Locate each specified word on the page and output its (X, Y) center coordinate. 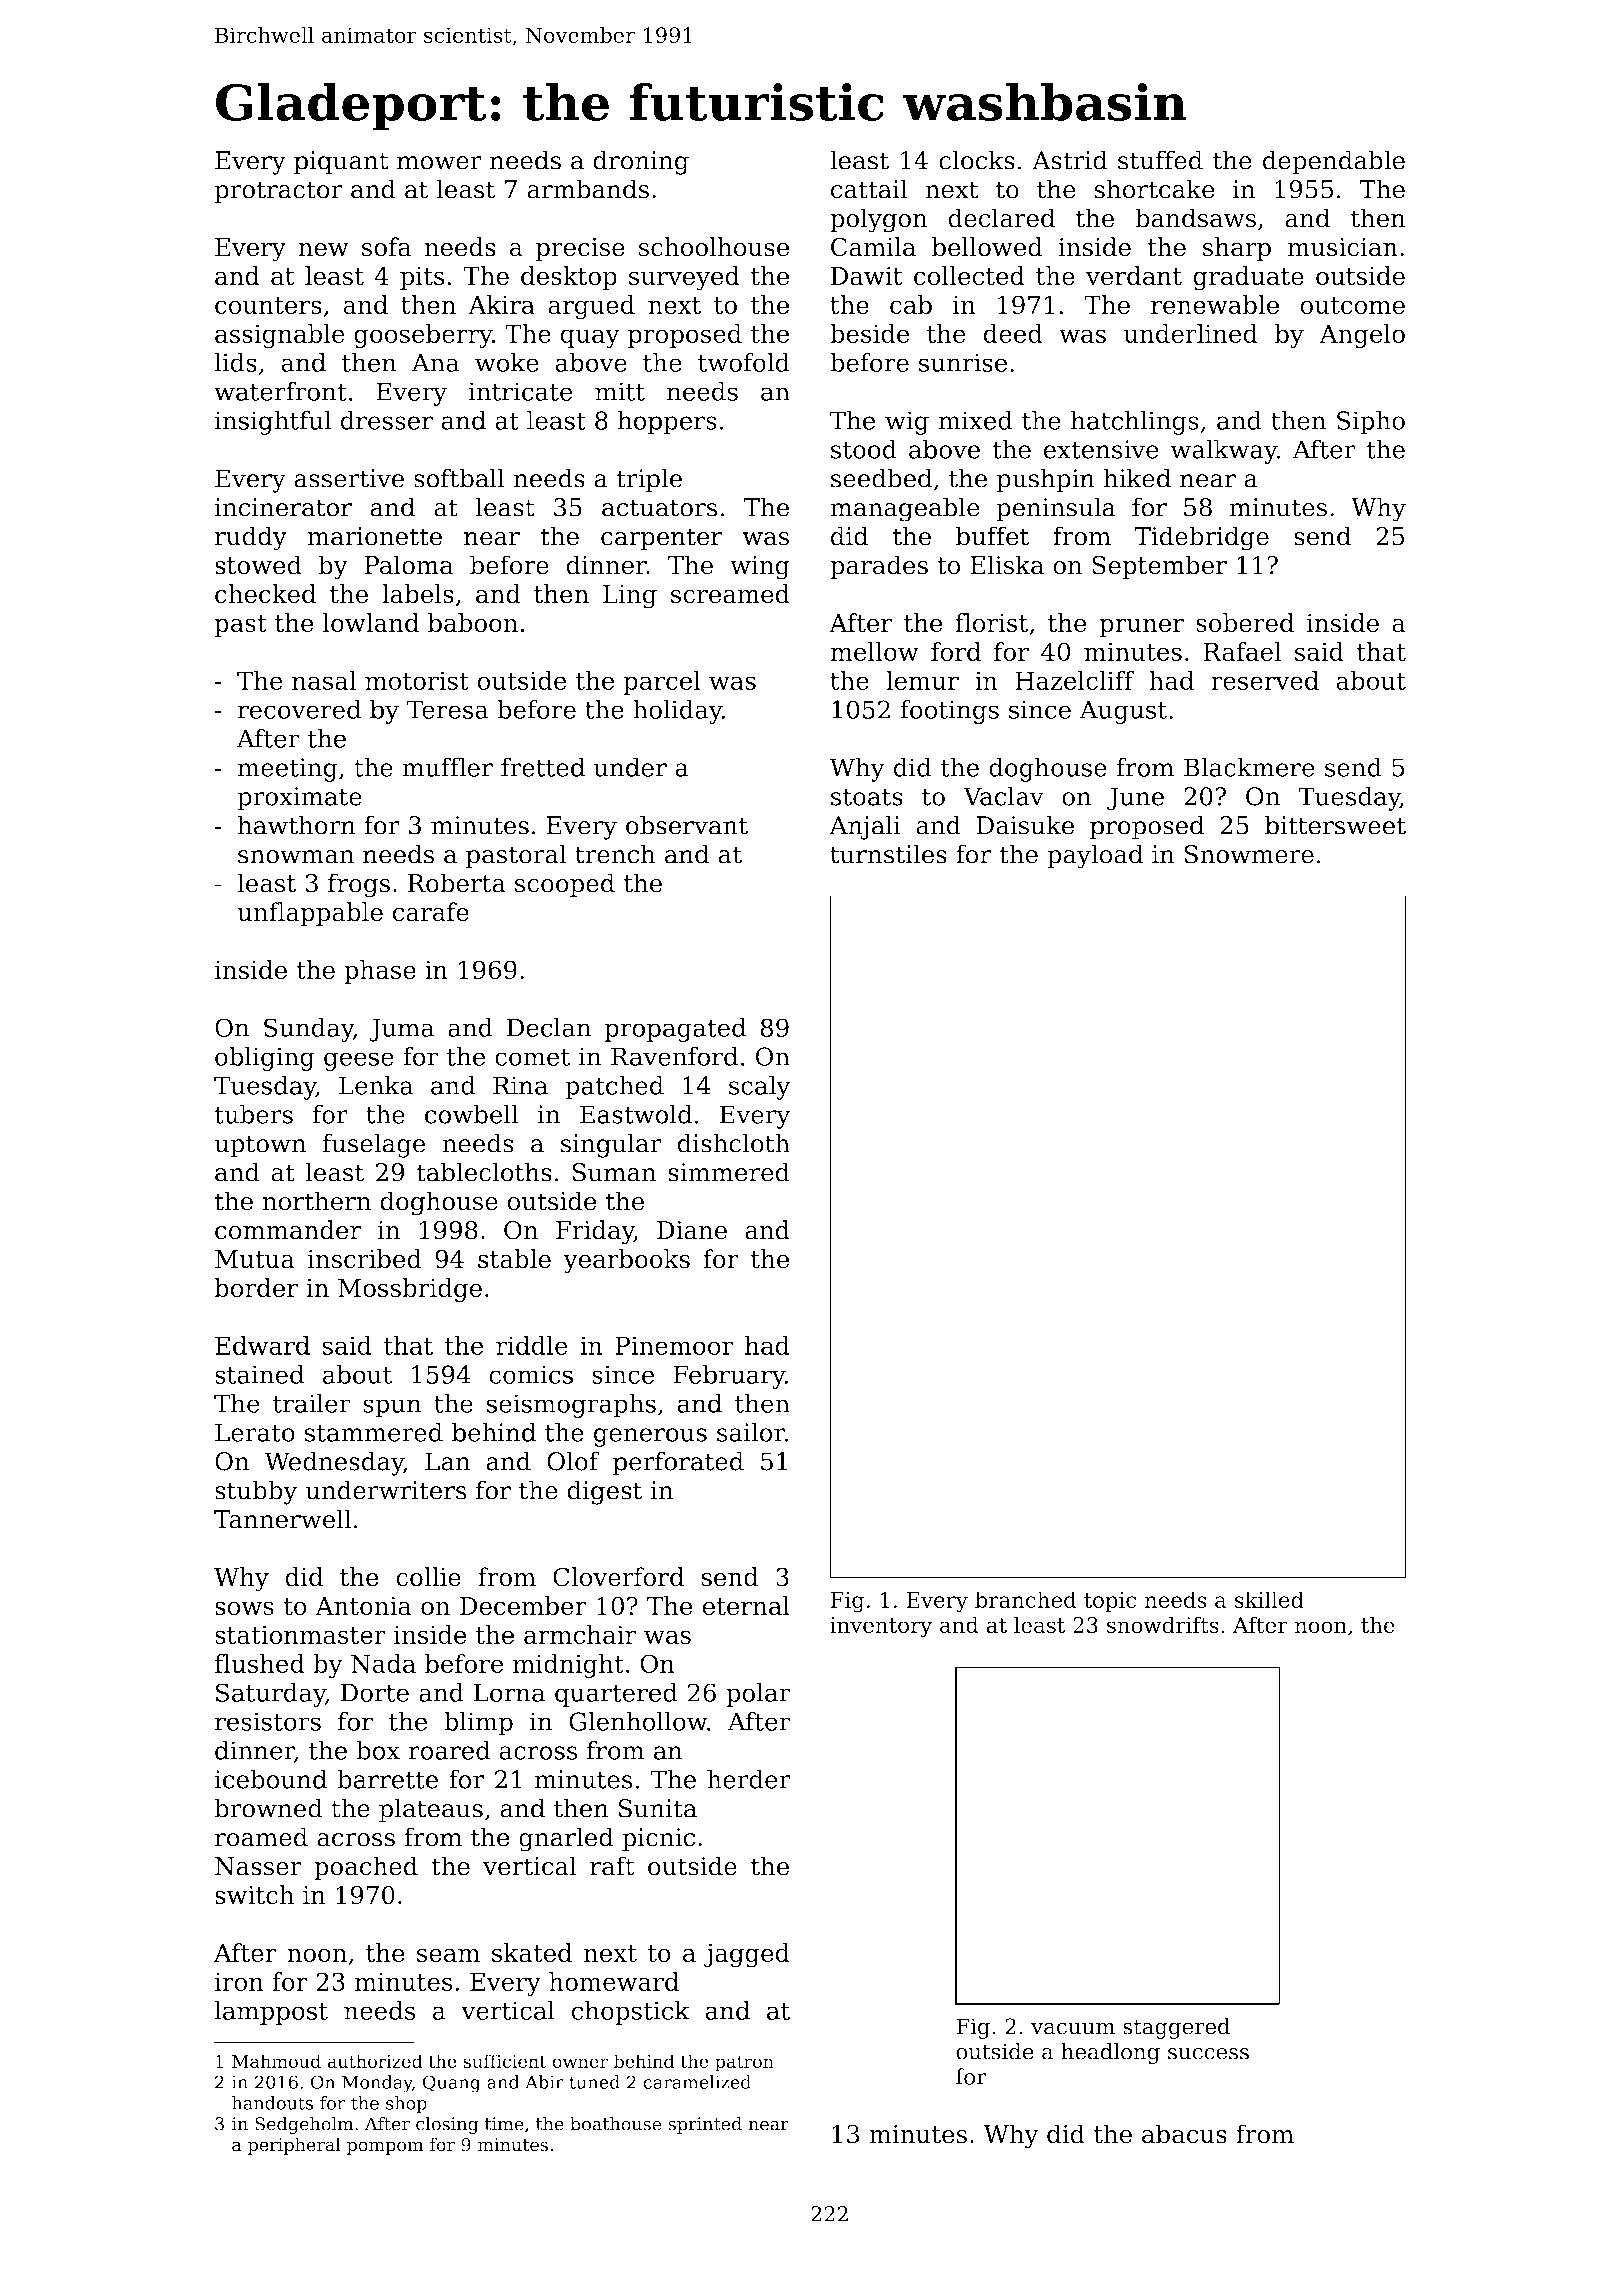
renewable (1215, 304)
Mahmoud (276, 2061)
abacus (1184, 2134)
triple (649, 480)
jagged (747, 1955)
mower (439, 163)
